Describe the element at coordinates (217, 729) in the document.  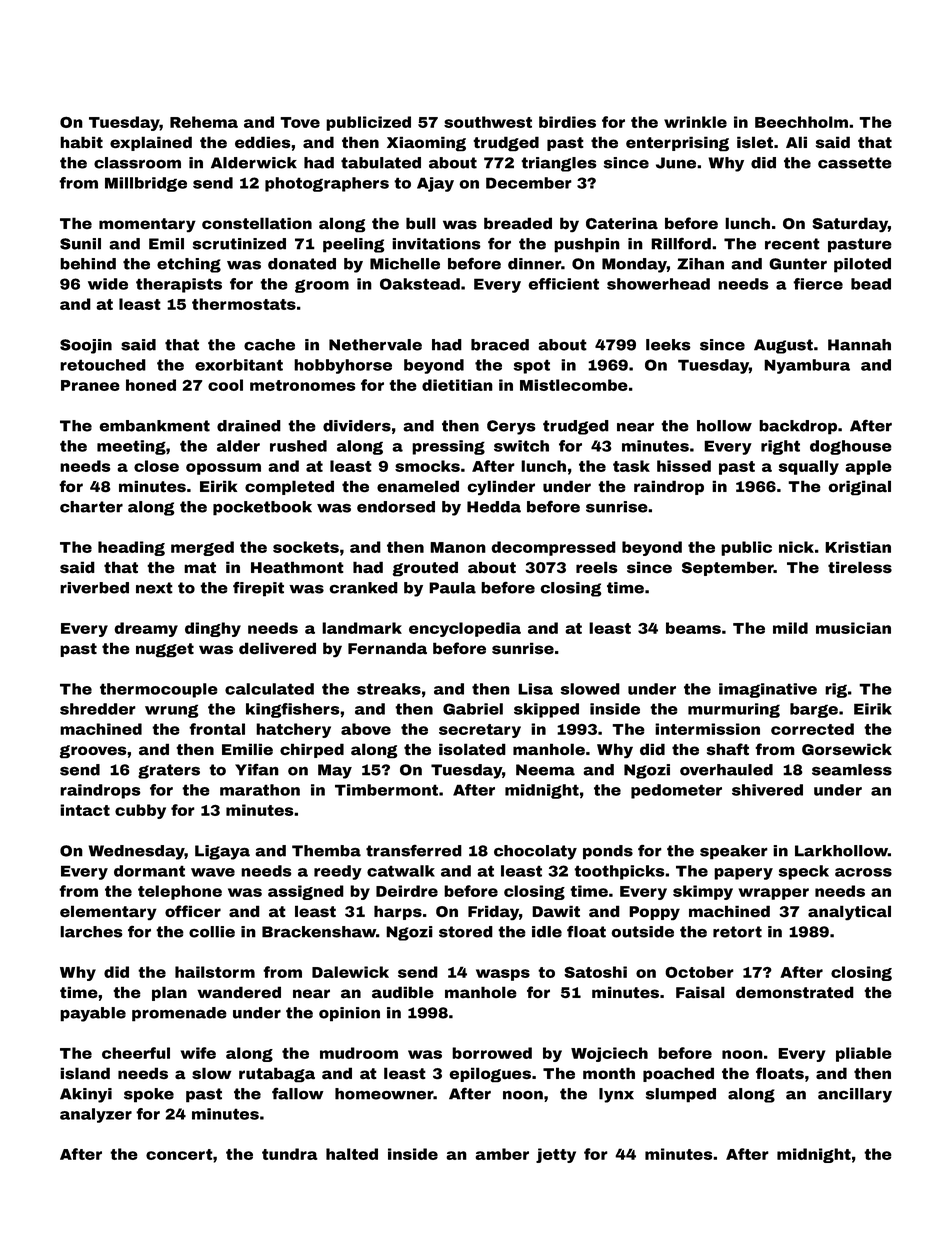
I see `frontal` at that location.
